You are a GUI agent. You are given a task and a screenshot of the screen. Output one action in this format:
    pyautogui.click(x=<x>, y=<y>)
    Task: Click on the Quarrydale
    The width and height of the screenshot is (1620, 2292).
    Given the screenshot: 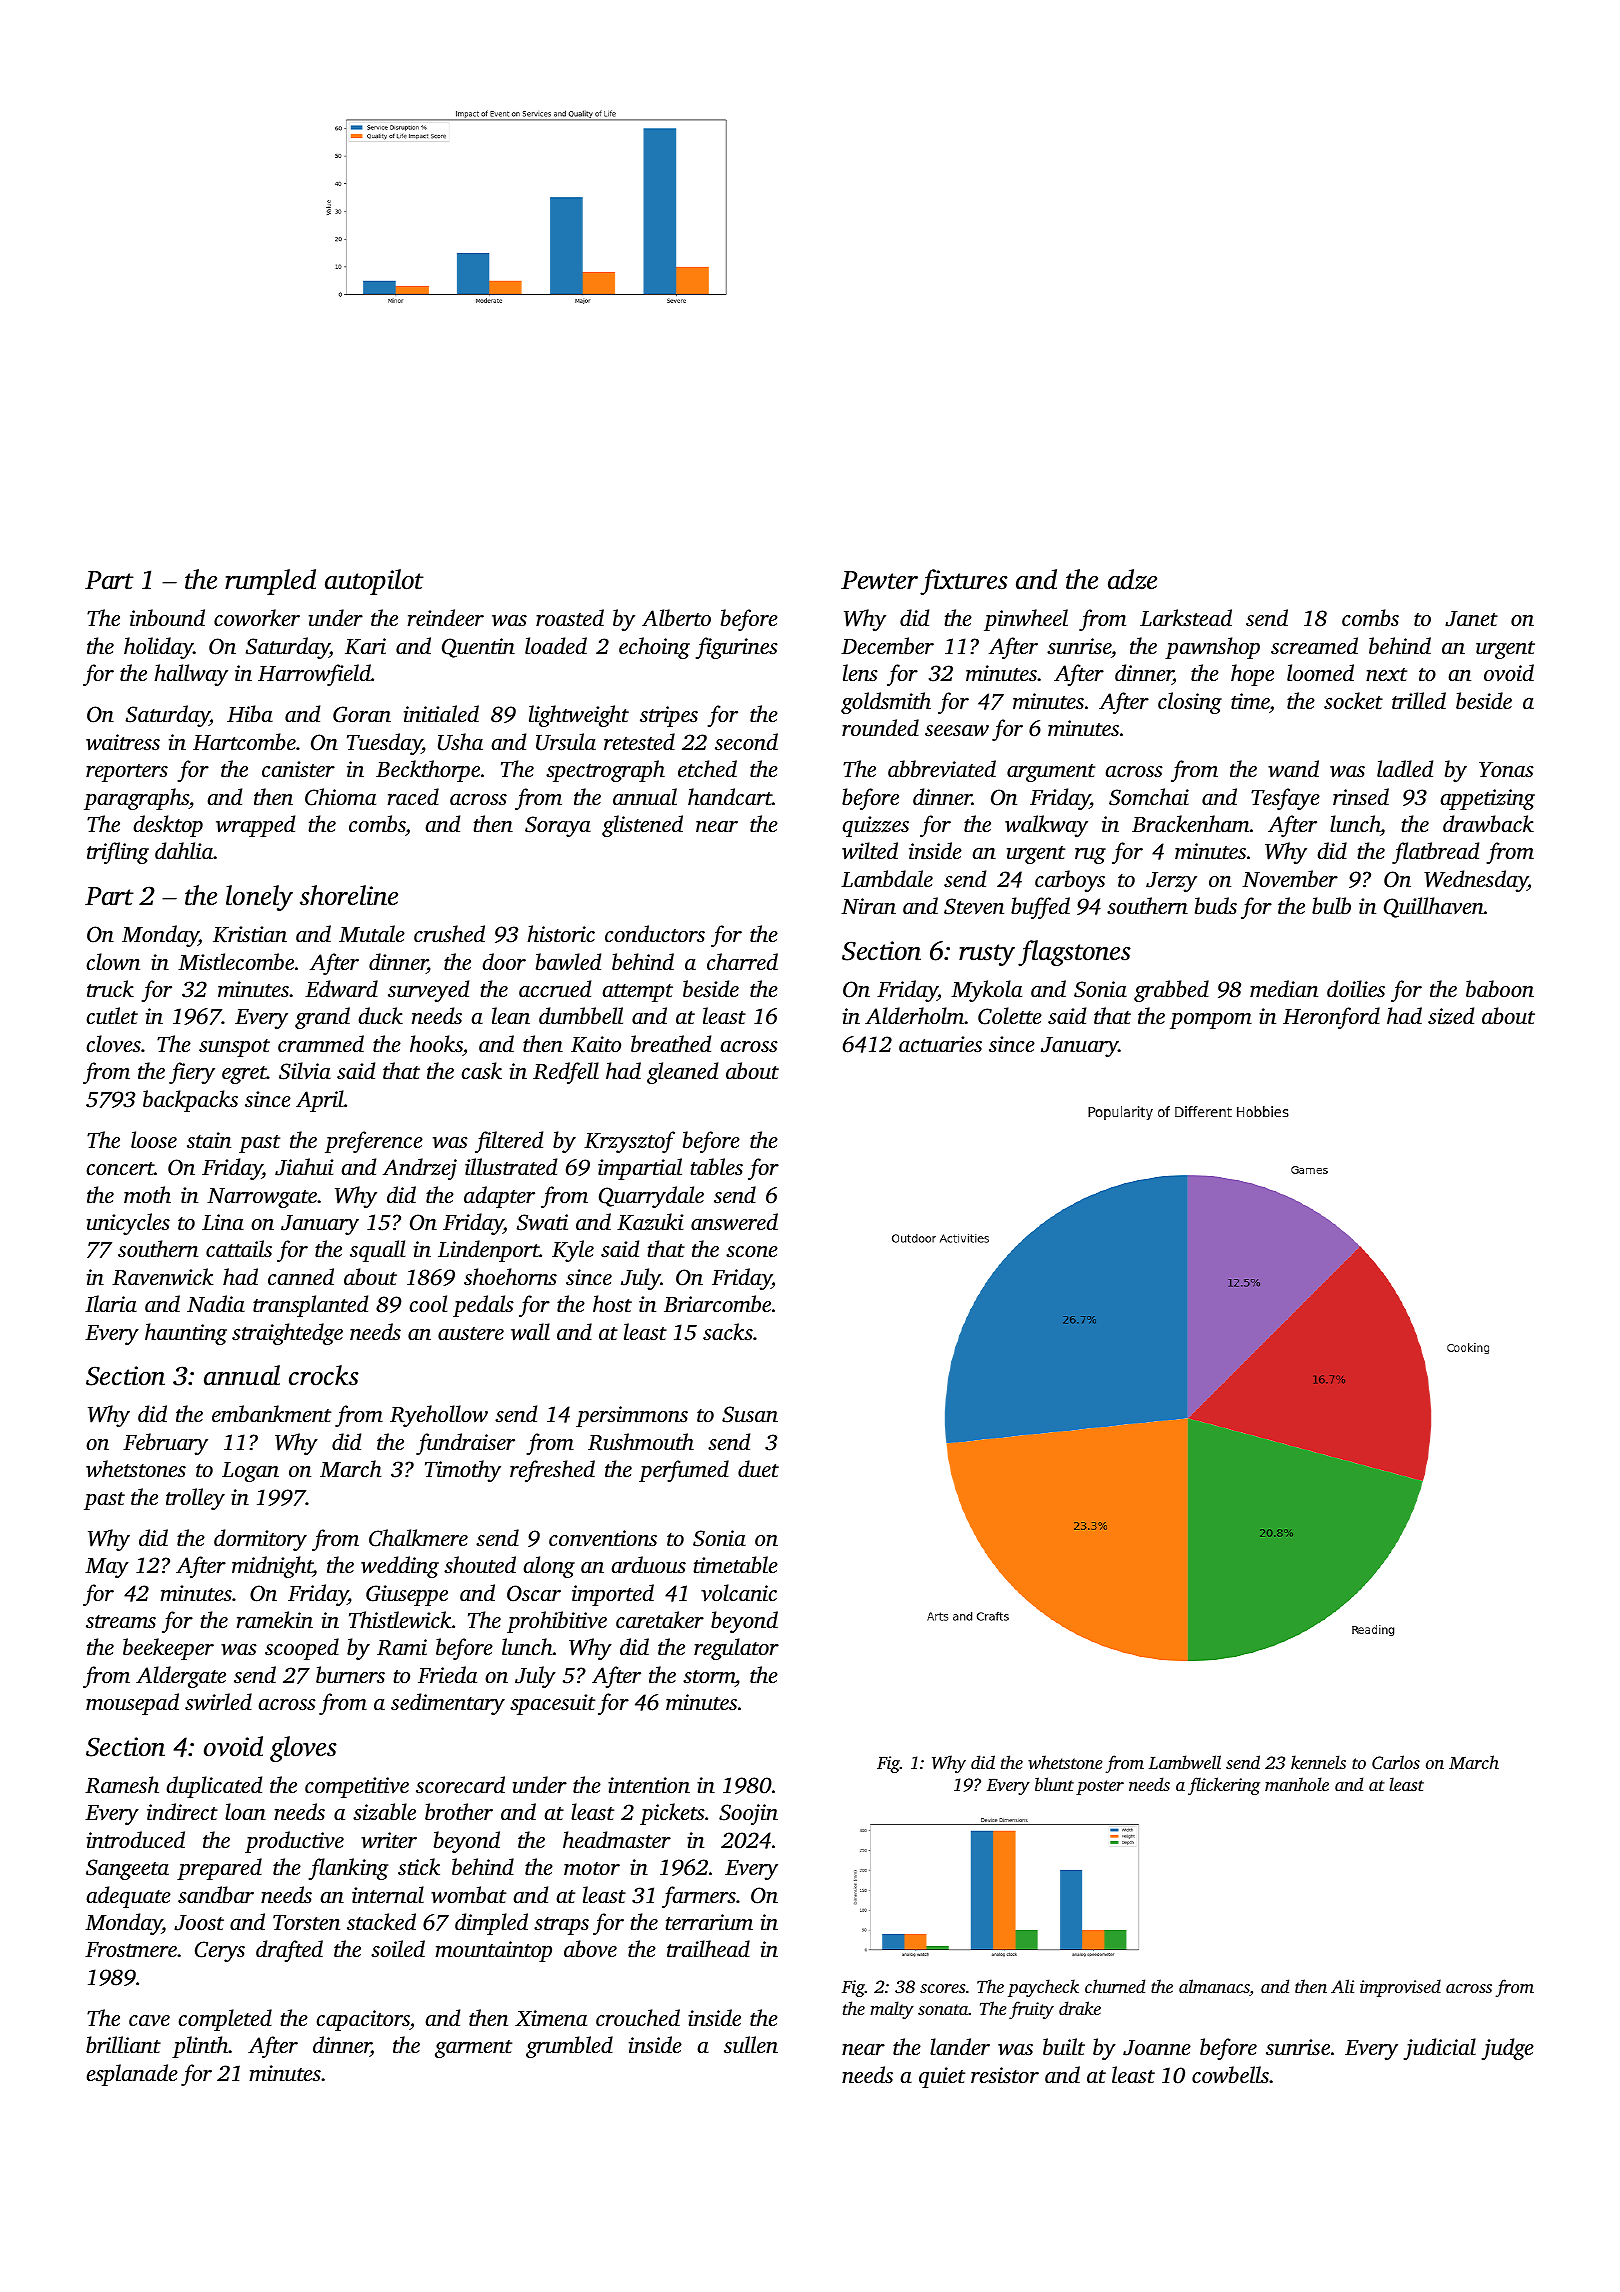 What is the action you would take?
    pyautogui.click(x=651, y=1197)
